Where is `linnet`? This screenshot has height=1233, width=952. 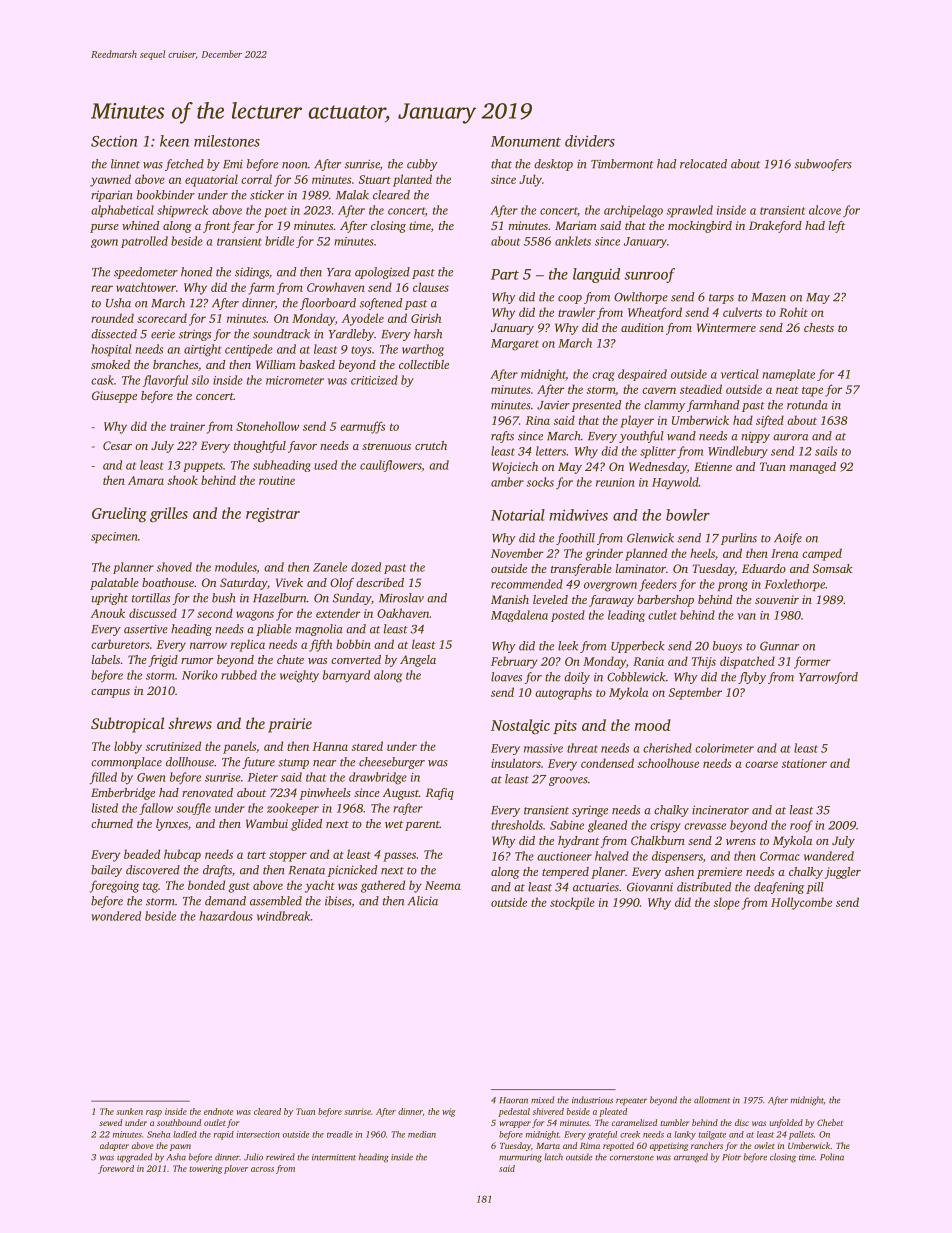
linnet is located at coordinates (125, 164).
